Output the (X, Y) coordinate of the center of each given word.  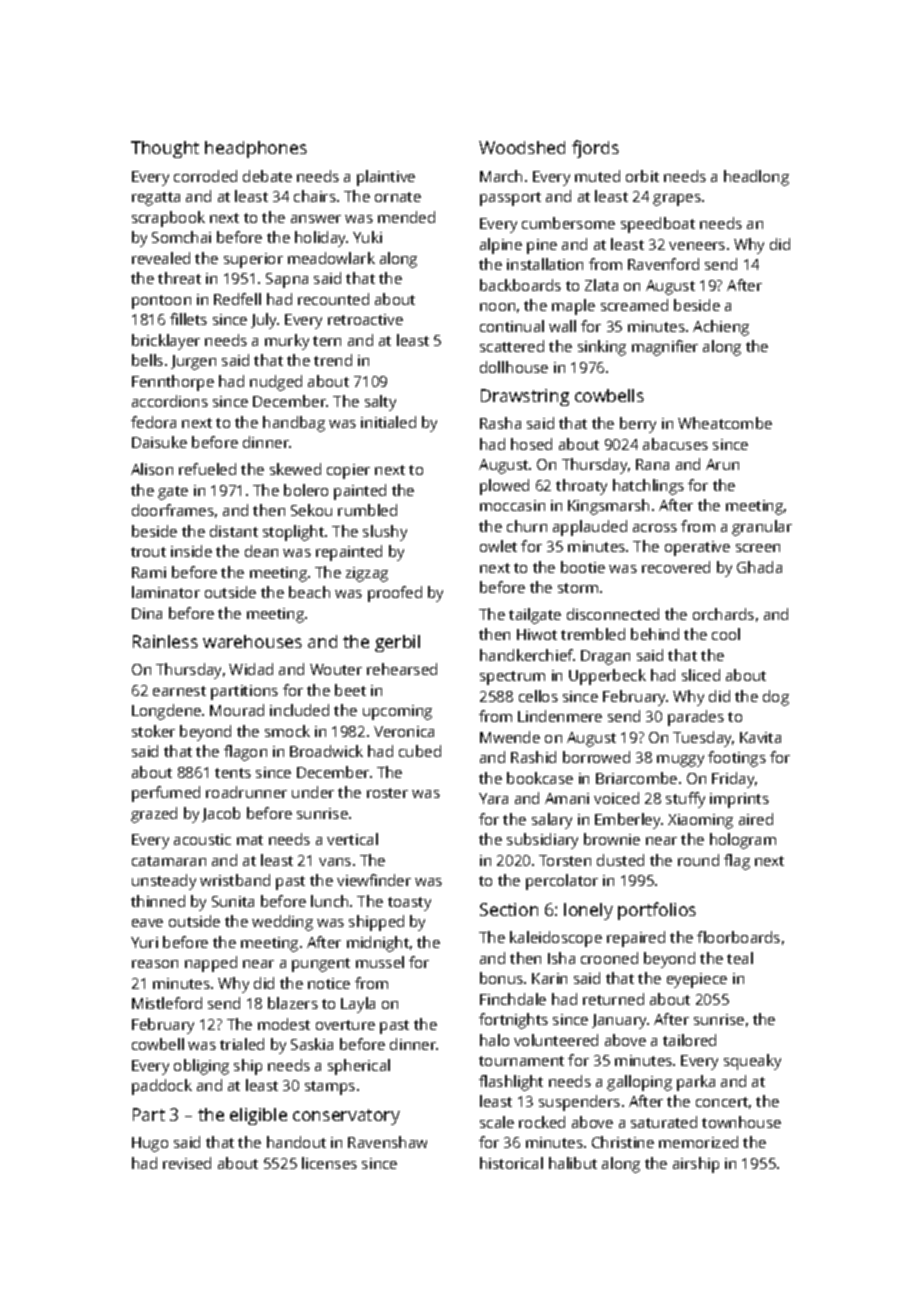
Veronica (404, 731)
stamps (330, 1088)
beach (309, 592)
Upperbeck (607, 677)
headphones (256, 149)
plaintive (386, 178)
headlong (756, 178)
